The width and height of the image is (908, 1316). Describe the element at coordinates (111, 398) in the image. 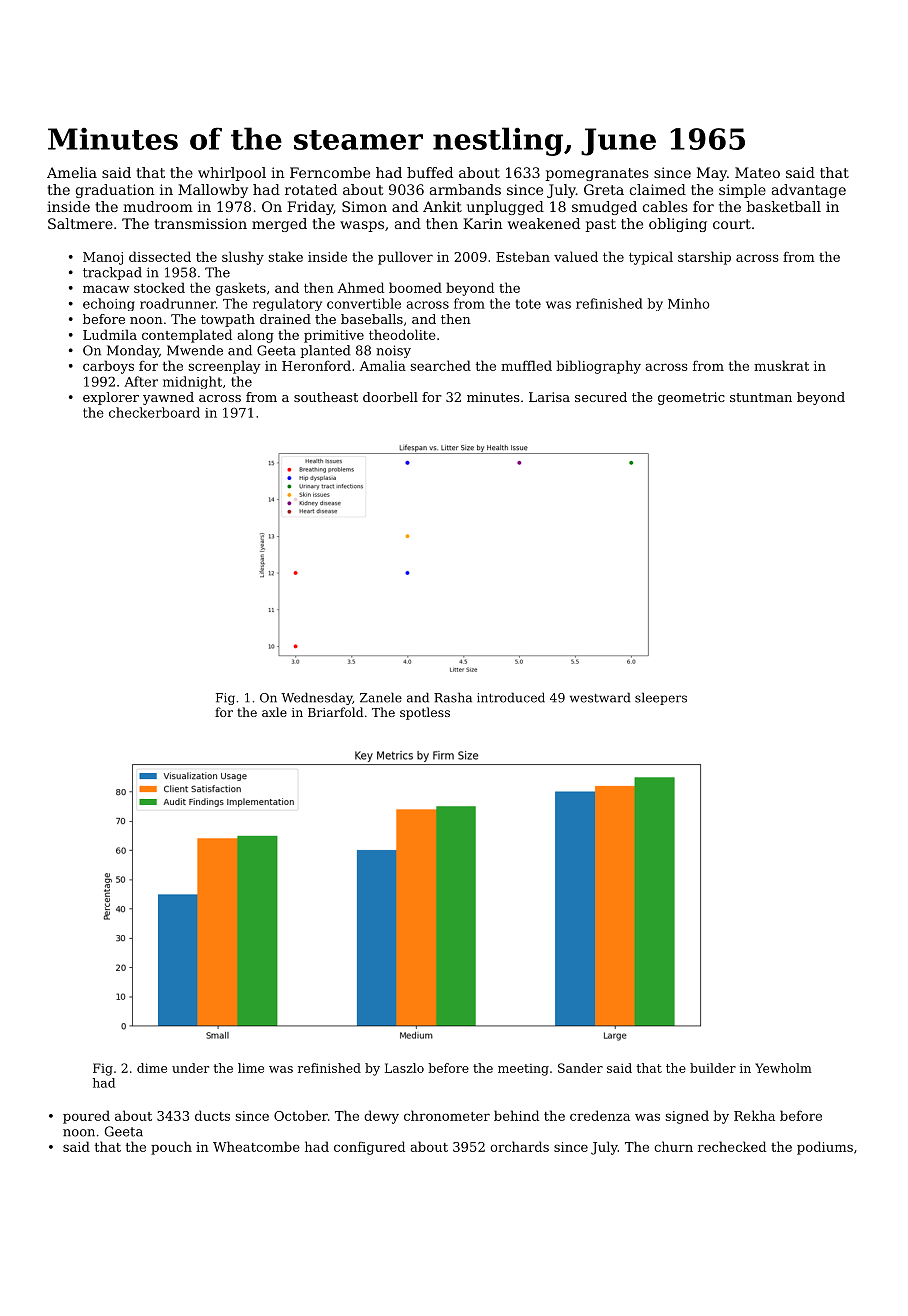

I see `explorer` at that location.
